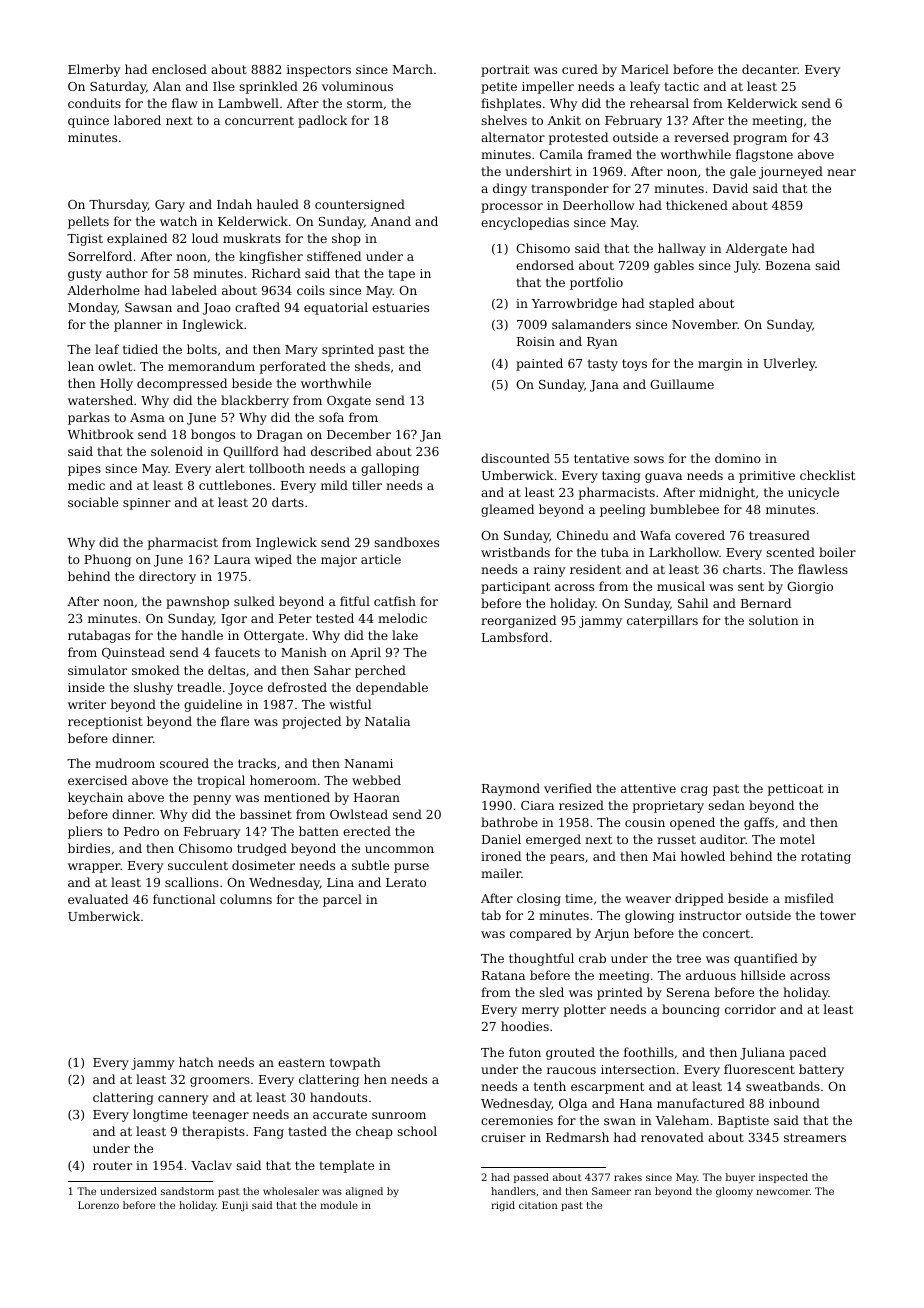 Image resolution: width=924 pixels, height=1308 pixels. What do you see at coordinates (147, 504) in the image?
I see `spinner` at bounding box center [147, 504].
